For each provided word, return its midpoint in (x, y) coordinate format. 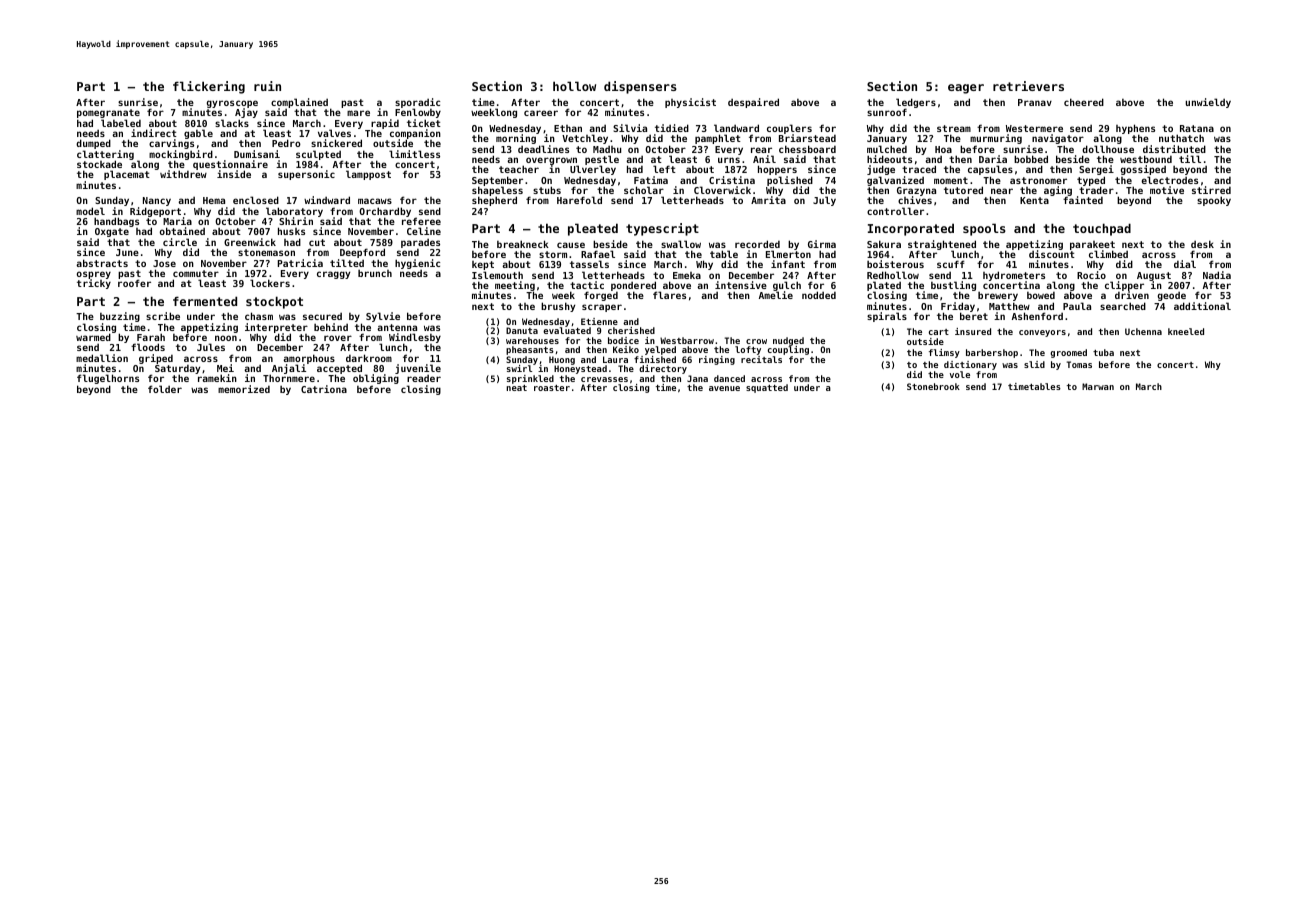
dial (1185, 264)
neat (516, 388)
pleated (593, 229)
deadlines (543, 149)
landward (736, 128)
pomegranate (108, 113)
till (1190, 159)
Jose (164, 263)
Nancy (157, 201)
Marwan (1098, 386)
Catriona (324, 389)
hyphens (1135, 129)
